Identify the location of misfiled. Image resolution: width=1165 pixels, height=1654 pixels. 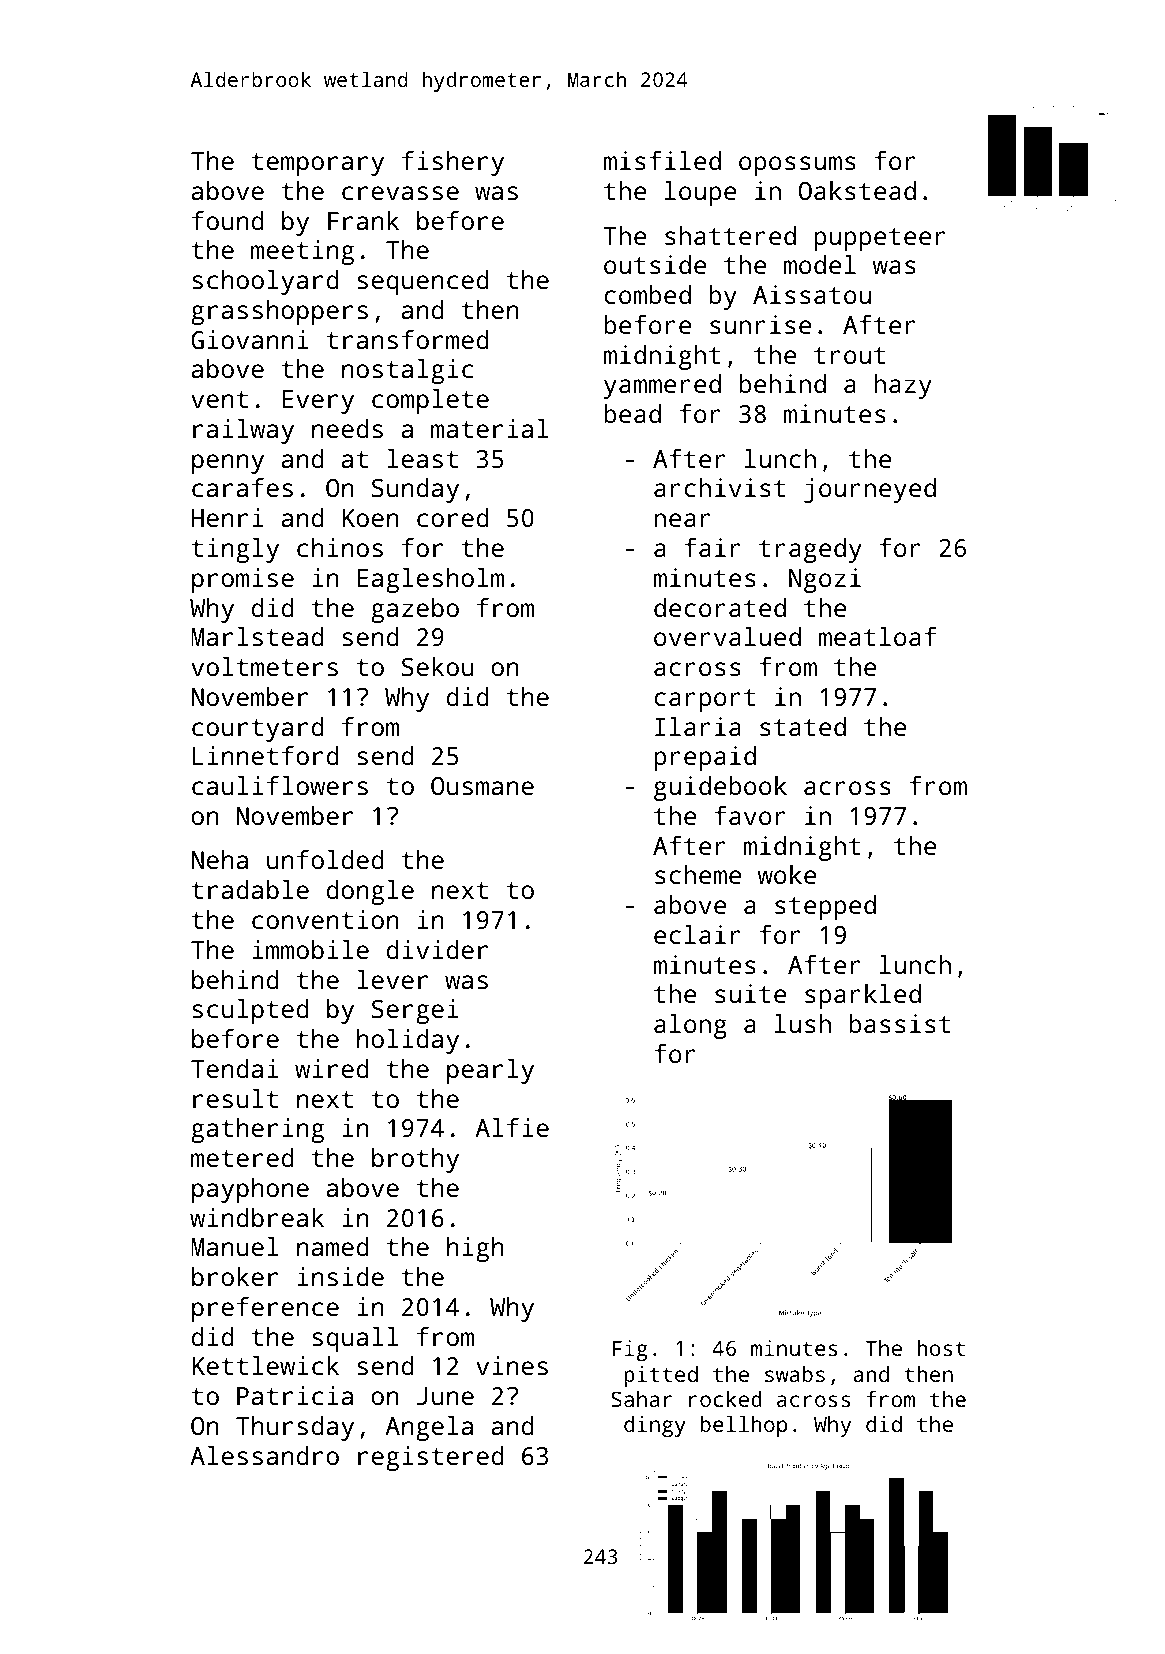
(662, 160).
